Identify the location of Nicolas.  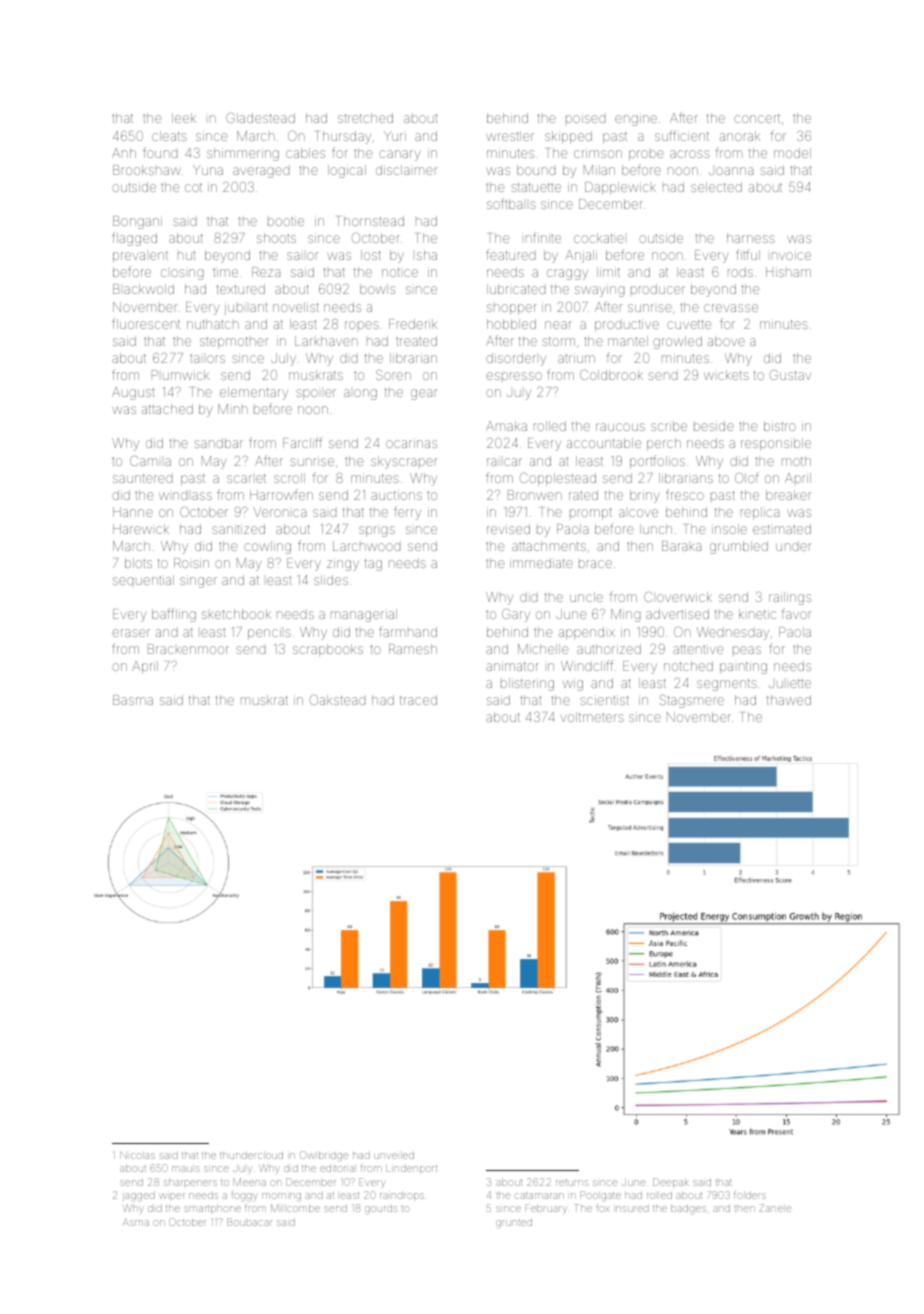
(137, 1155).
